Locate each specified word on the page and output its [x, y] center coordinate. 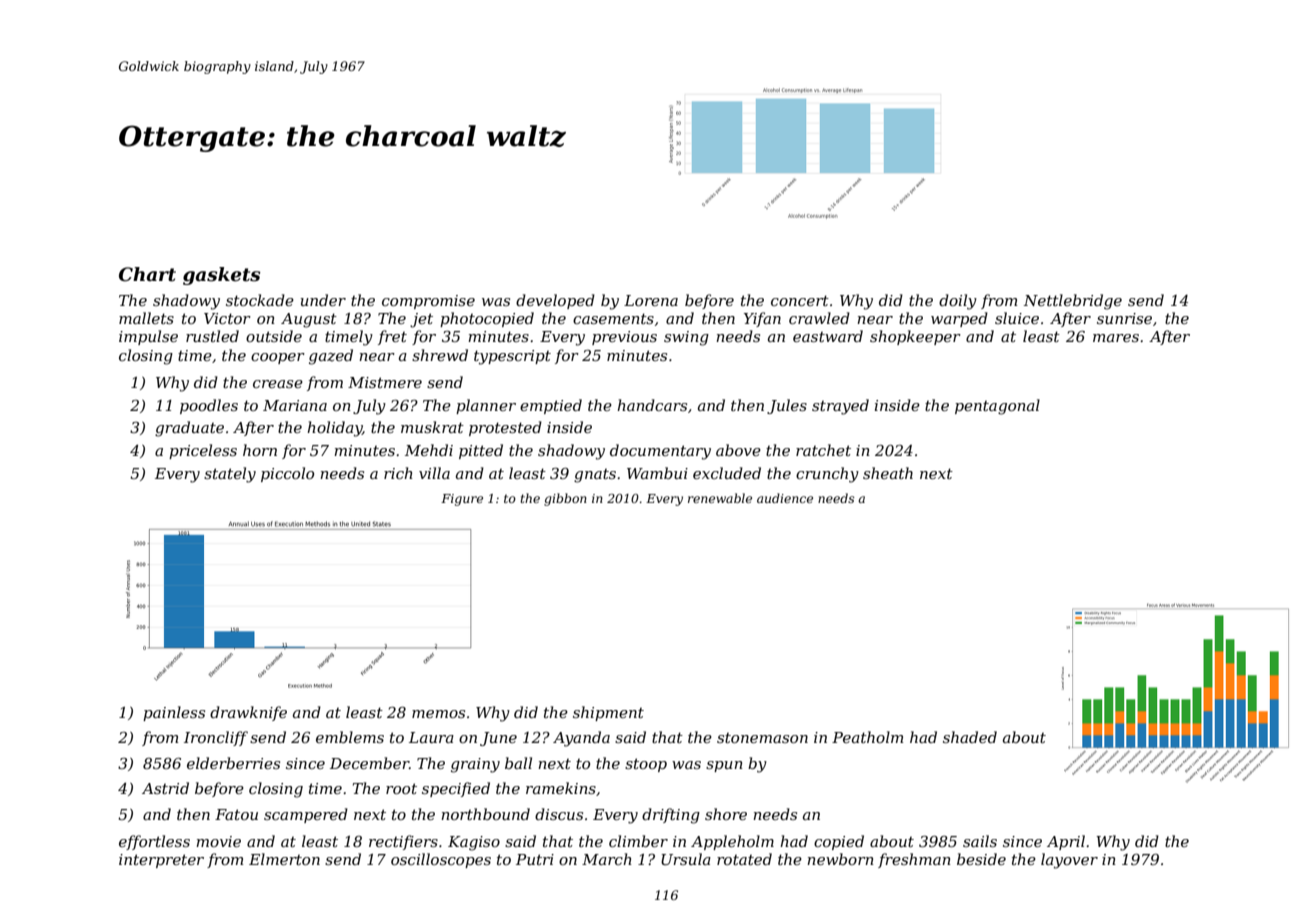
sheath [888, 473]
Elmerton [284, 859]
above [738, 450]
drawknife [248, 713]
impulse [148, 337]
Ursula [686, 859]
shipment [608, 713]
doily [958, 302]
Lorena [651, 300]
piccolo [287, 474]
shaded [970, 737]
